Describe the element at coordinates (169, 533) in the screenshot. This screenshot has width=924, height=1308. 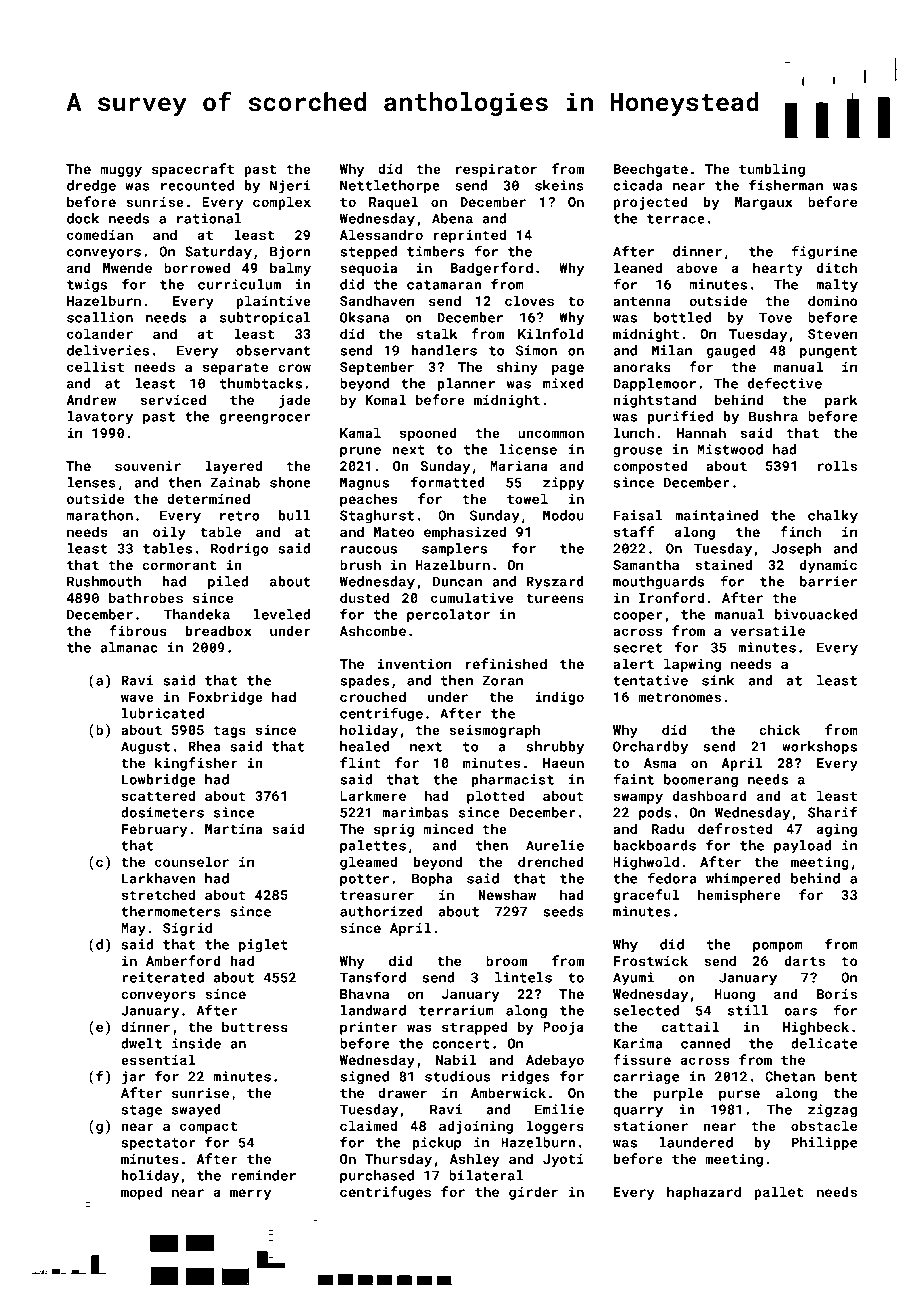
I see `oily` at that location.
